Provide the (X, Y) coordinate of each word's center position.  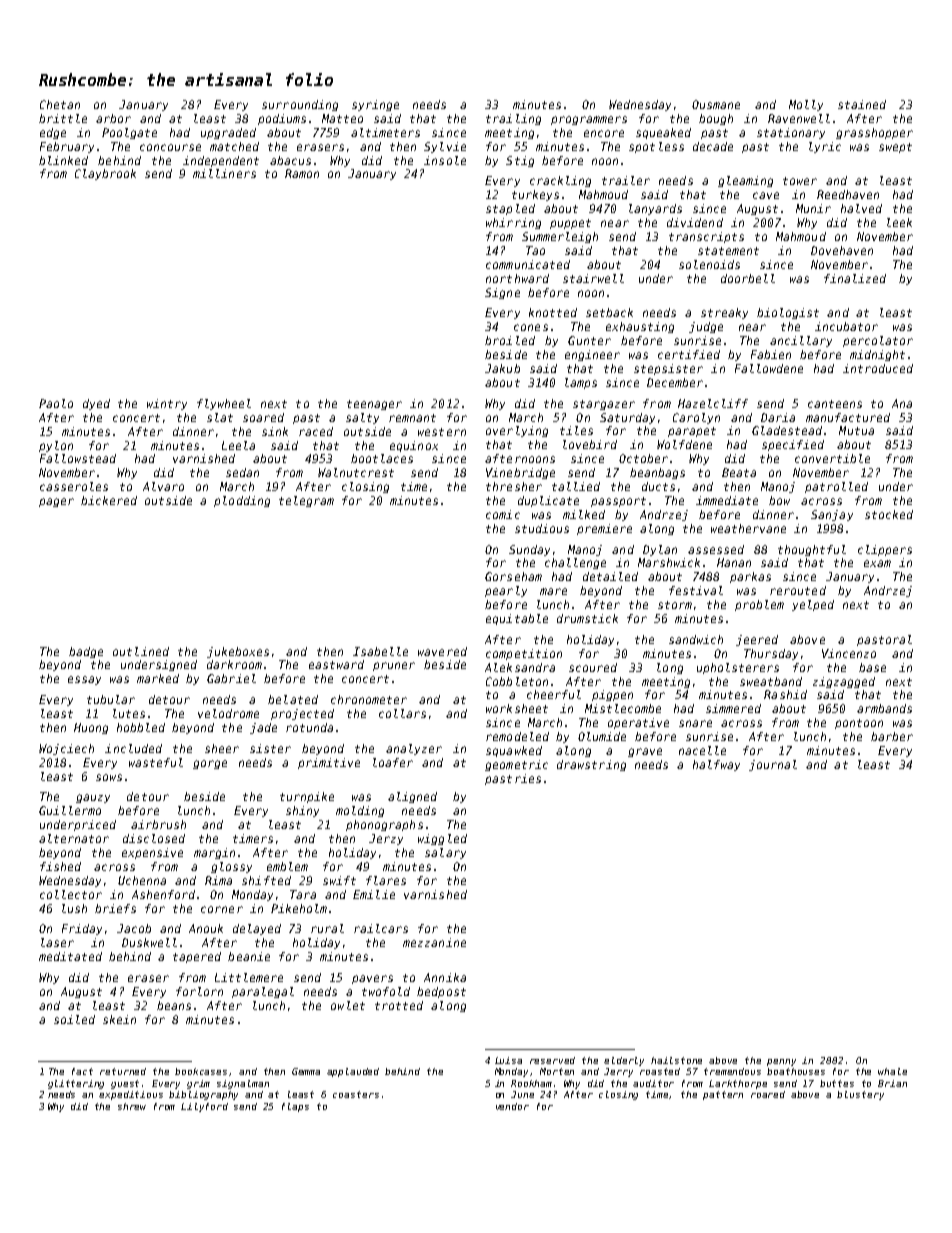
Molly (806, 105)
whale (892, 1071)
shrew (132, 1106)
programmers (589, 120)
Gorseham (513, 576)
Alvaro (163, 486)
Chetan (60, 104)
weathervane (748, 528)
